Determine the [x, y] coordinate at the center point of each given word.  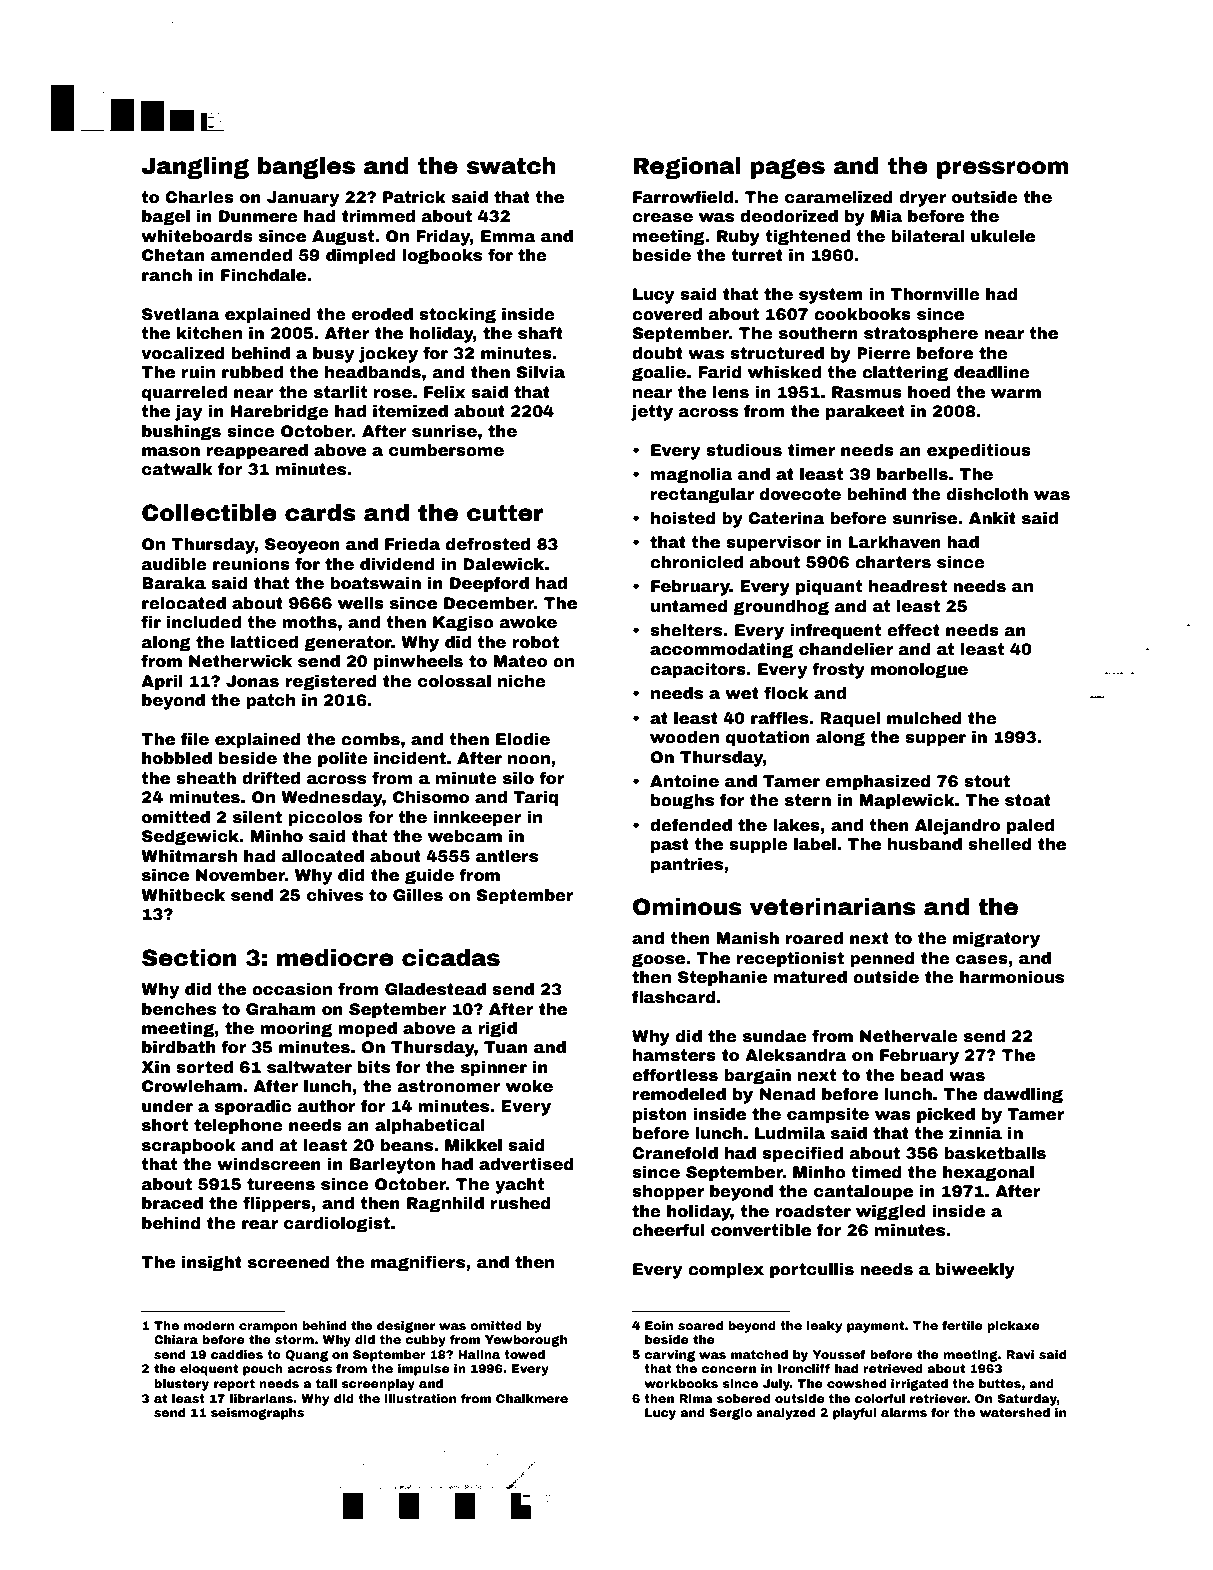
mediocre [335, 958]
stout [987, 781]
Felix [445, 392]
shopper [668, 1193]
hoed [929, 392]
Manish [747, 938]
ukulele [1003, 236]
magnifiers [418, 1263]
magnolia [691, 476]
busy [333, 355]
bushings [181, 433]
